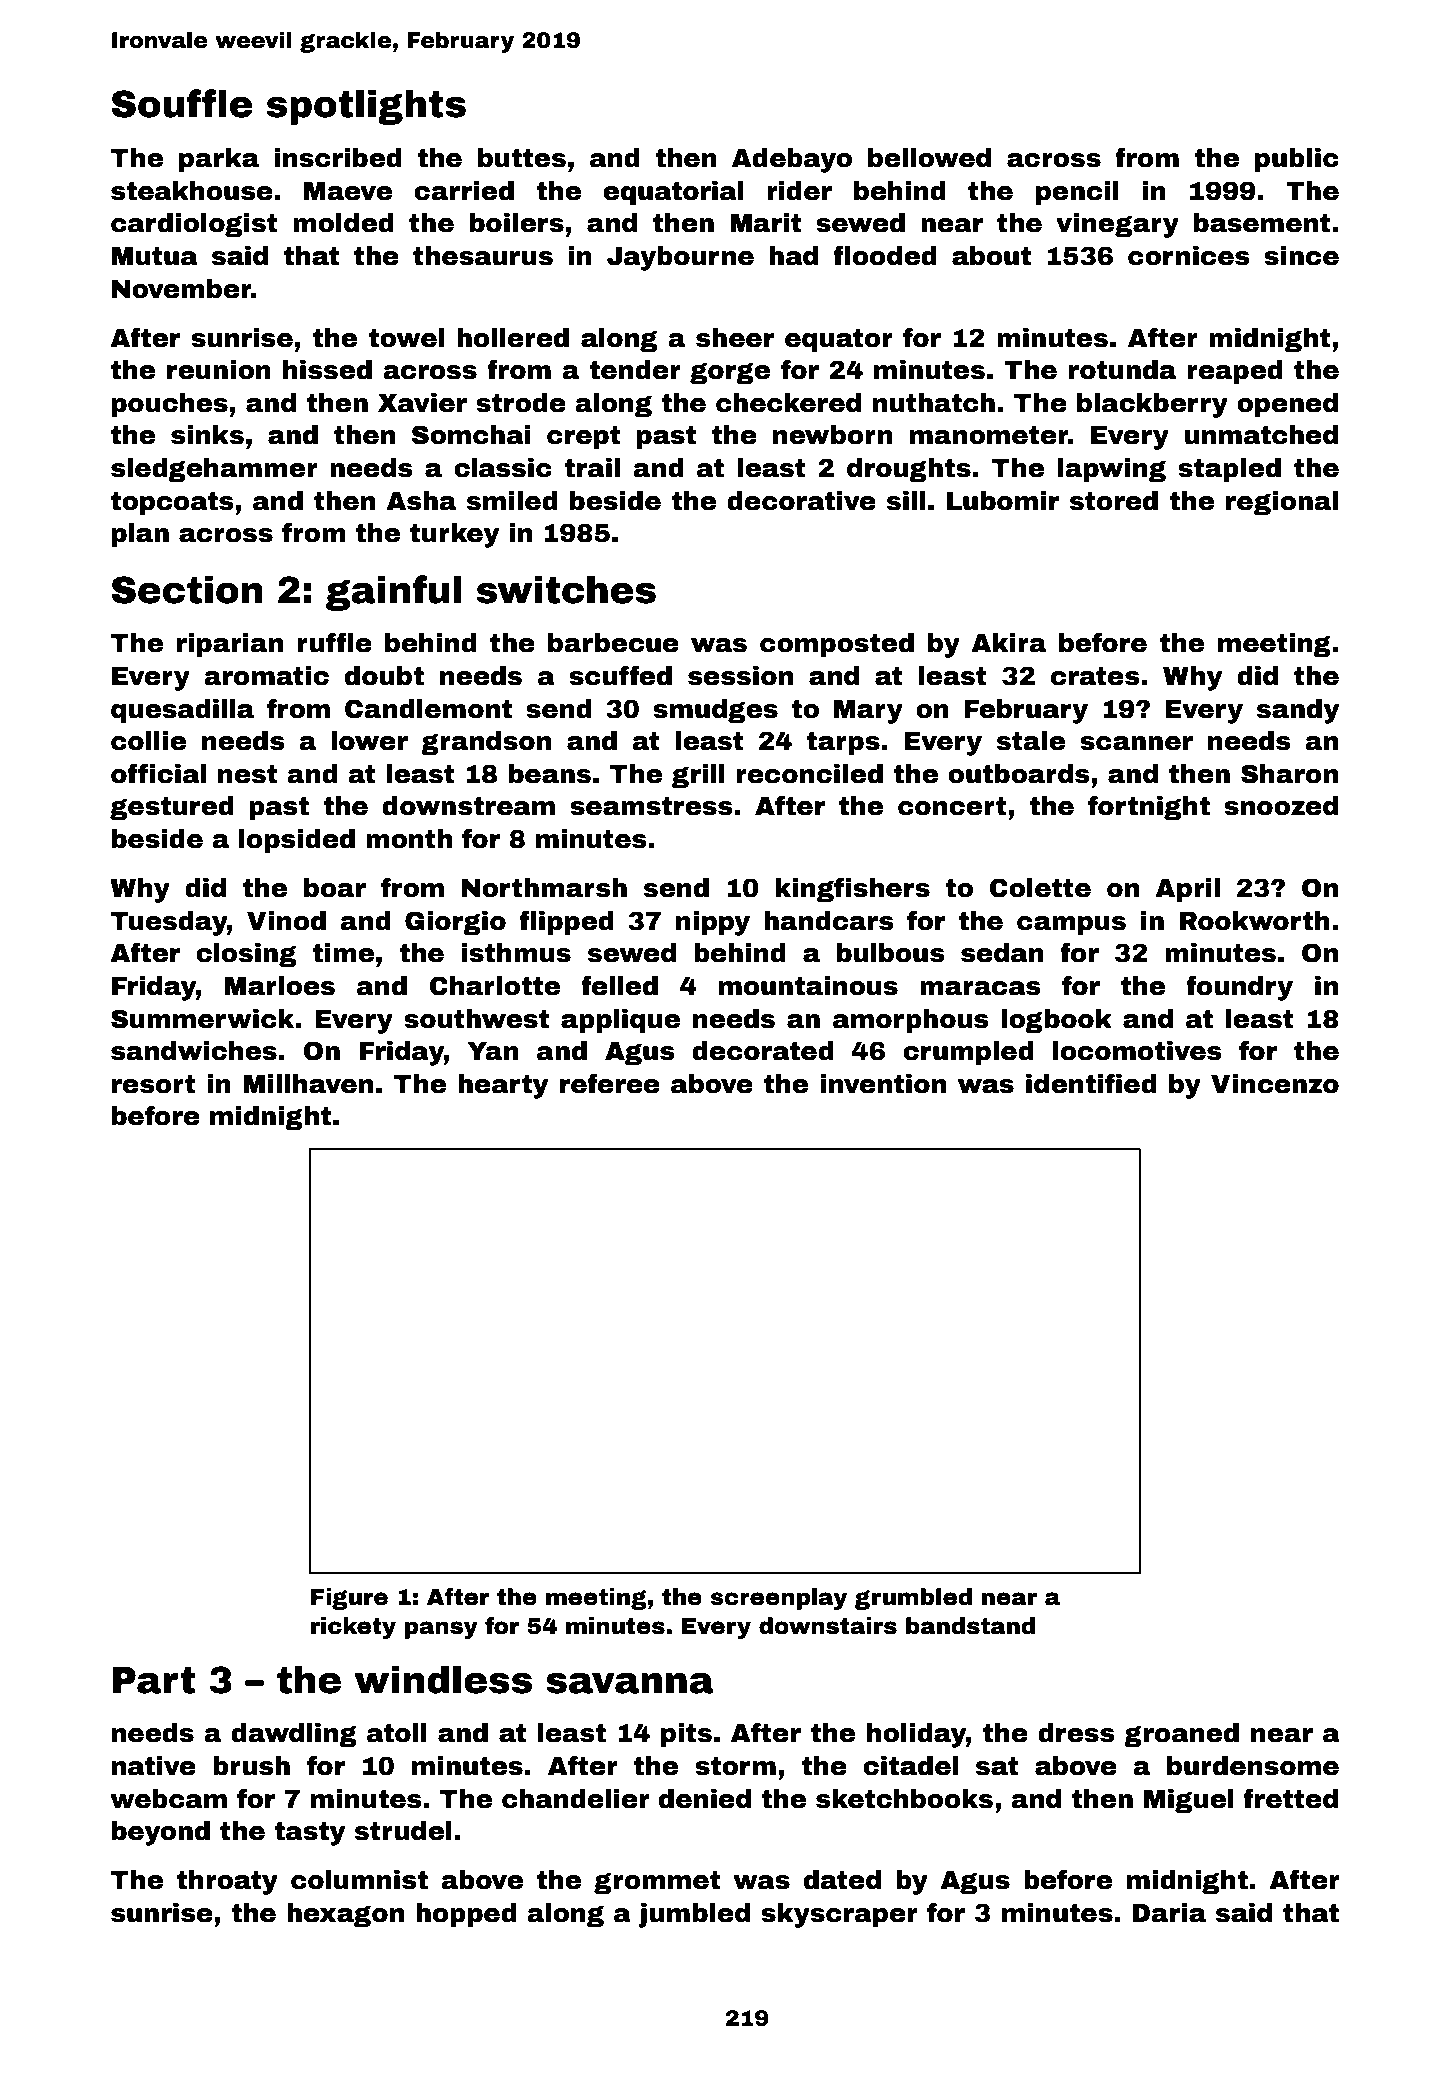 The width and height of the document is (1450, 2100). I want to click on towel, so click(406, 338).
